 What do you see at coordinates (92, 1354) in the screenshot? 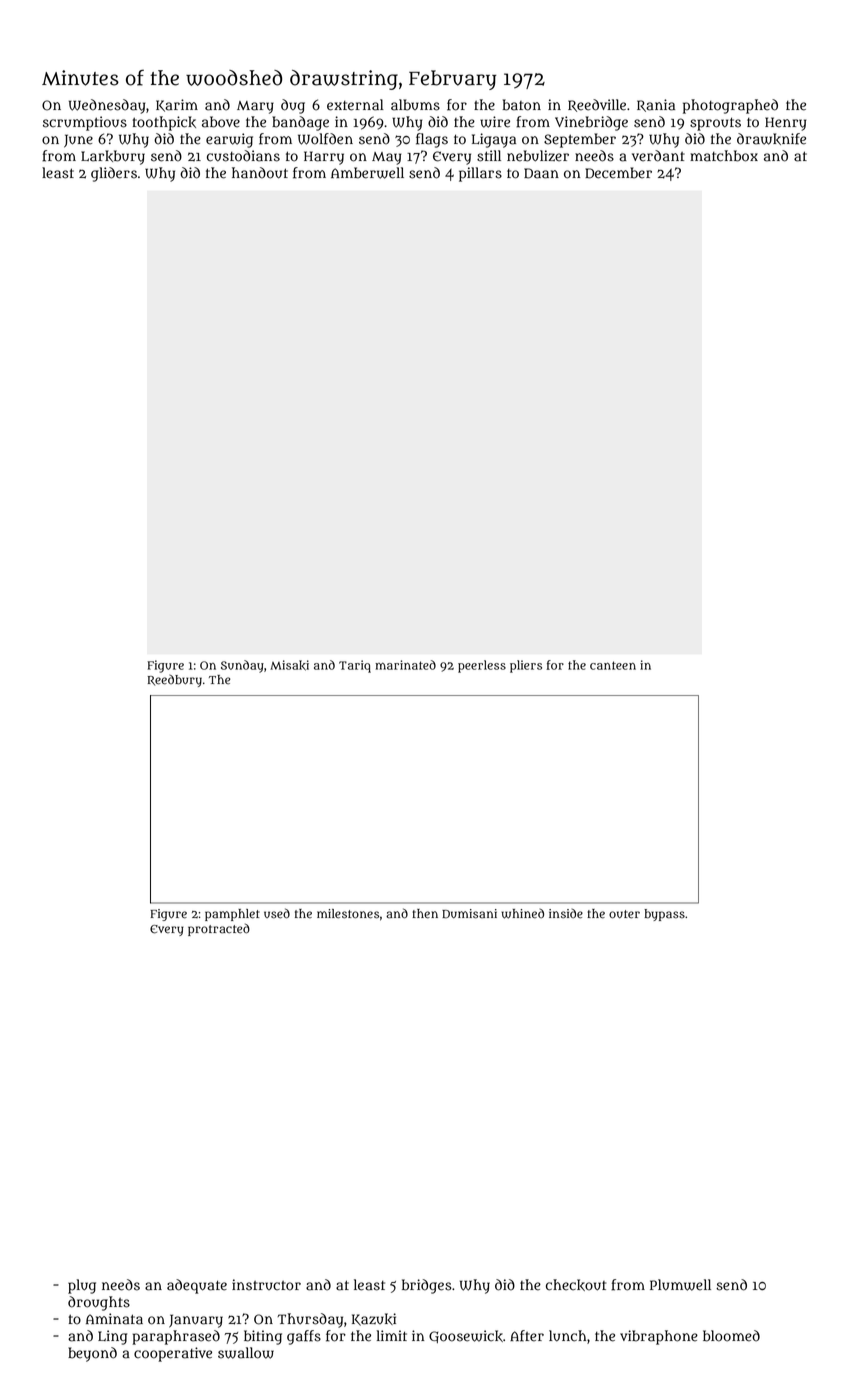
I see `beyond` at bounding box center [92, 1354].
